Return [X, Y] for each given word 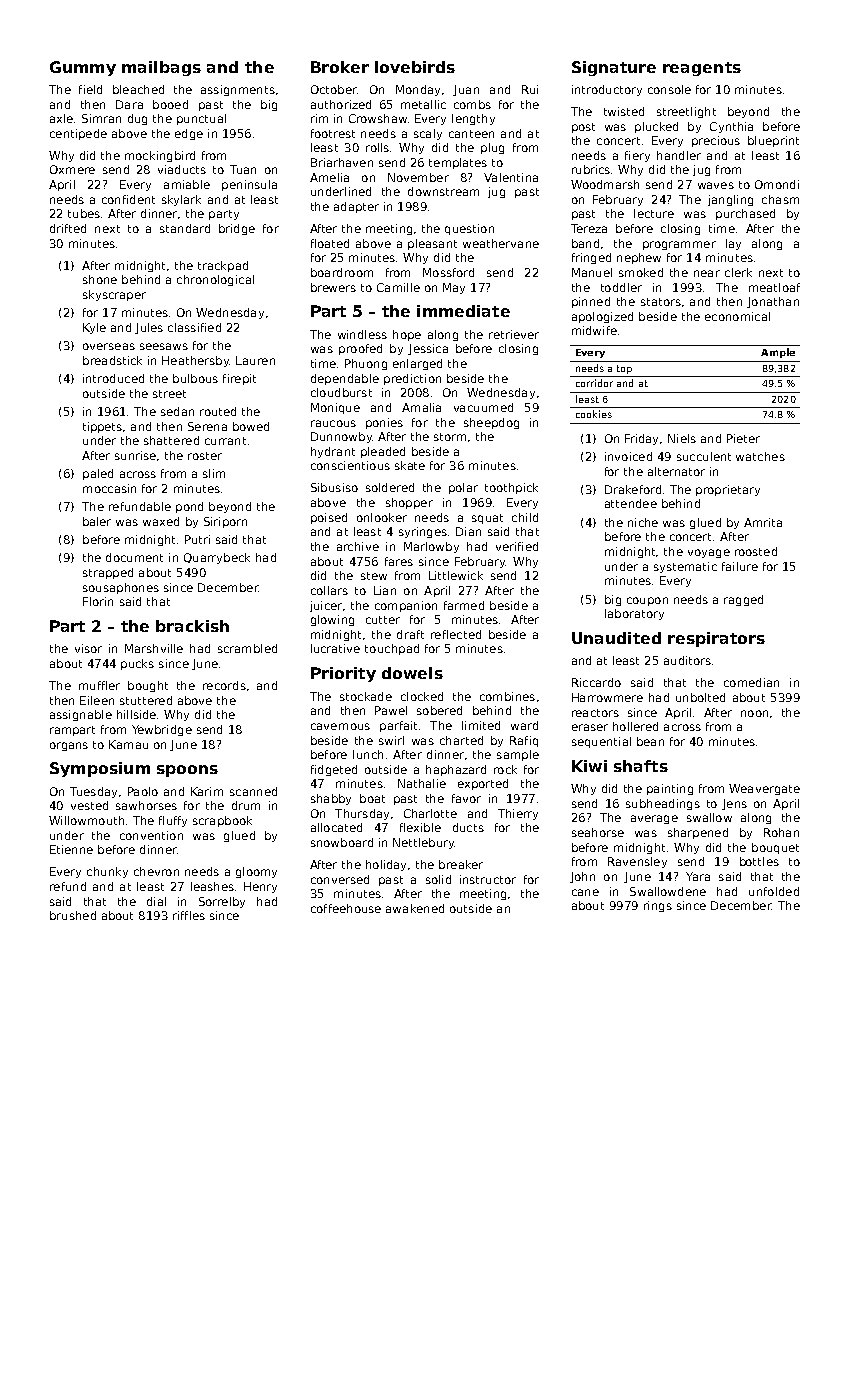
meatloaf [774, 287]
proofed [360, 349]
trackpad [223, 266]
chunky [107, 872]
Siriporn [225, 522]
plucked [656, 127]
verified [517, 546]
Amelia [329, 177]
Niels [682, 438]
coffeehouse [346, 908]
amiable [187, 184]
